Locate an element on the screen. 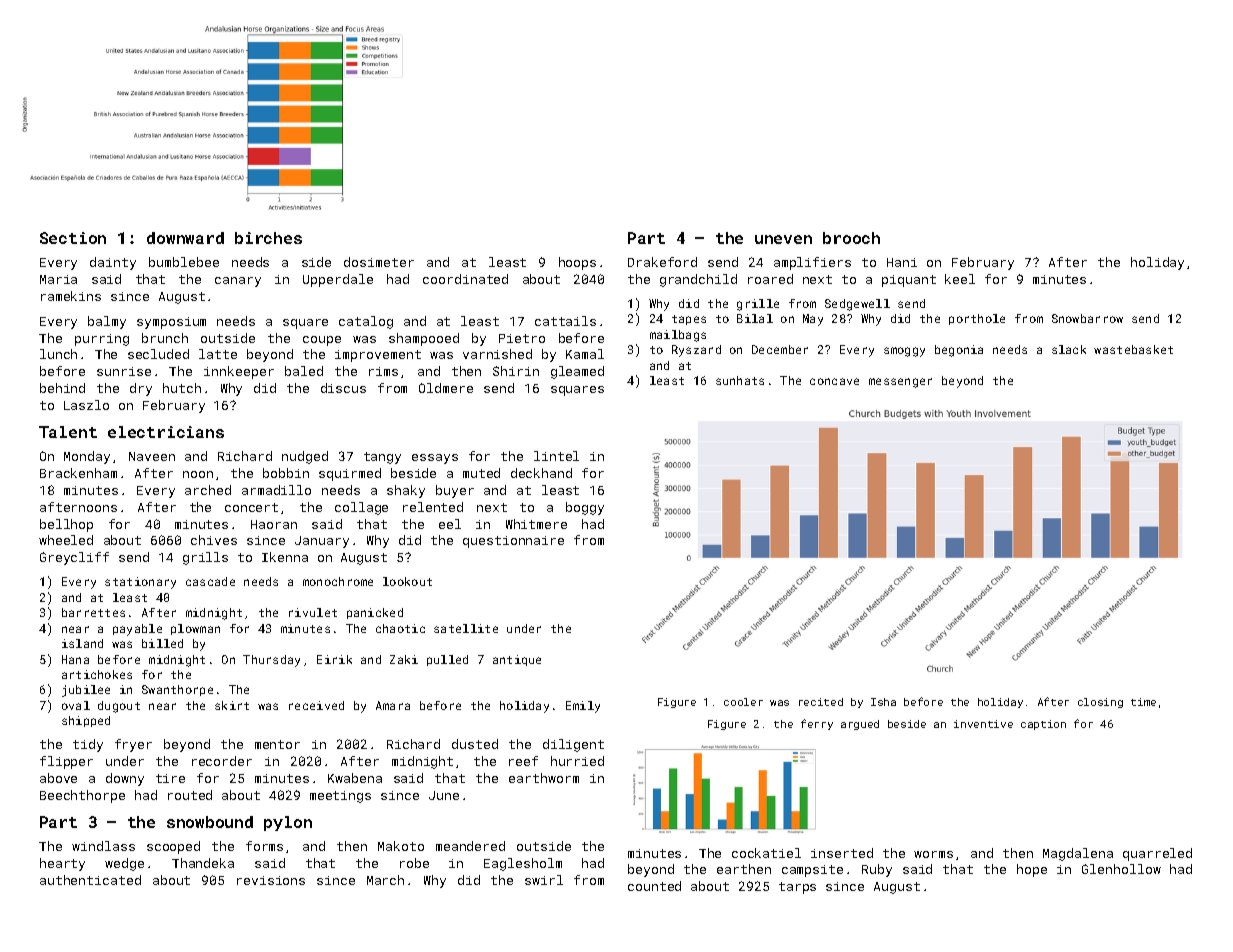 Image resolution: width=1233 pixels, height=952 pixels. wastebasket is located at coordinates (1133, 349).
